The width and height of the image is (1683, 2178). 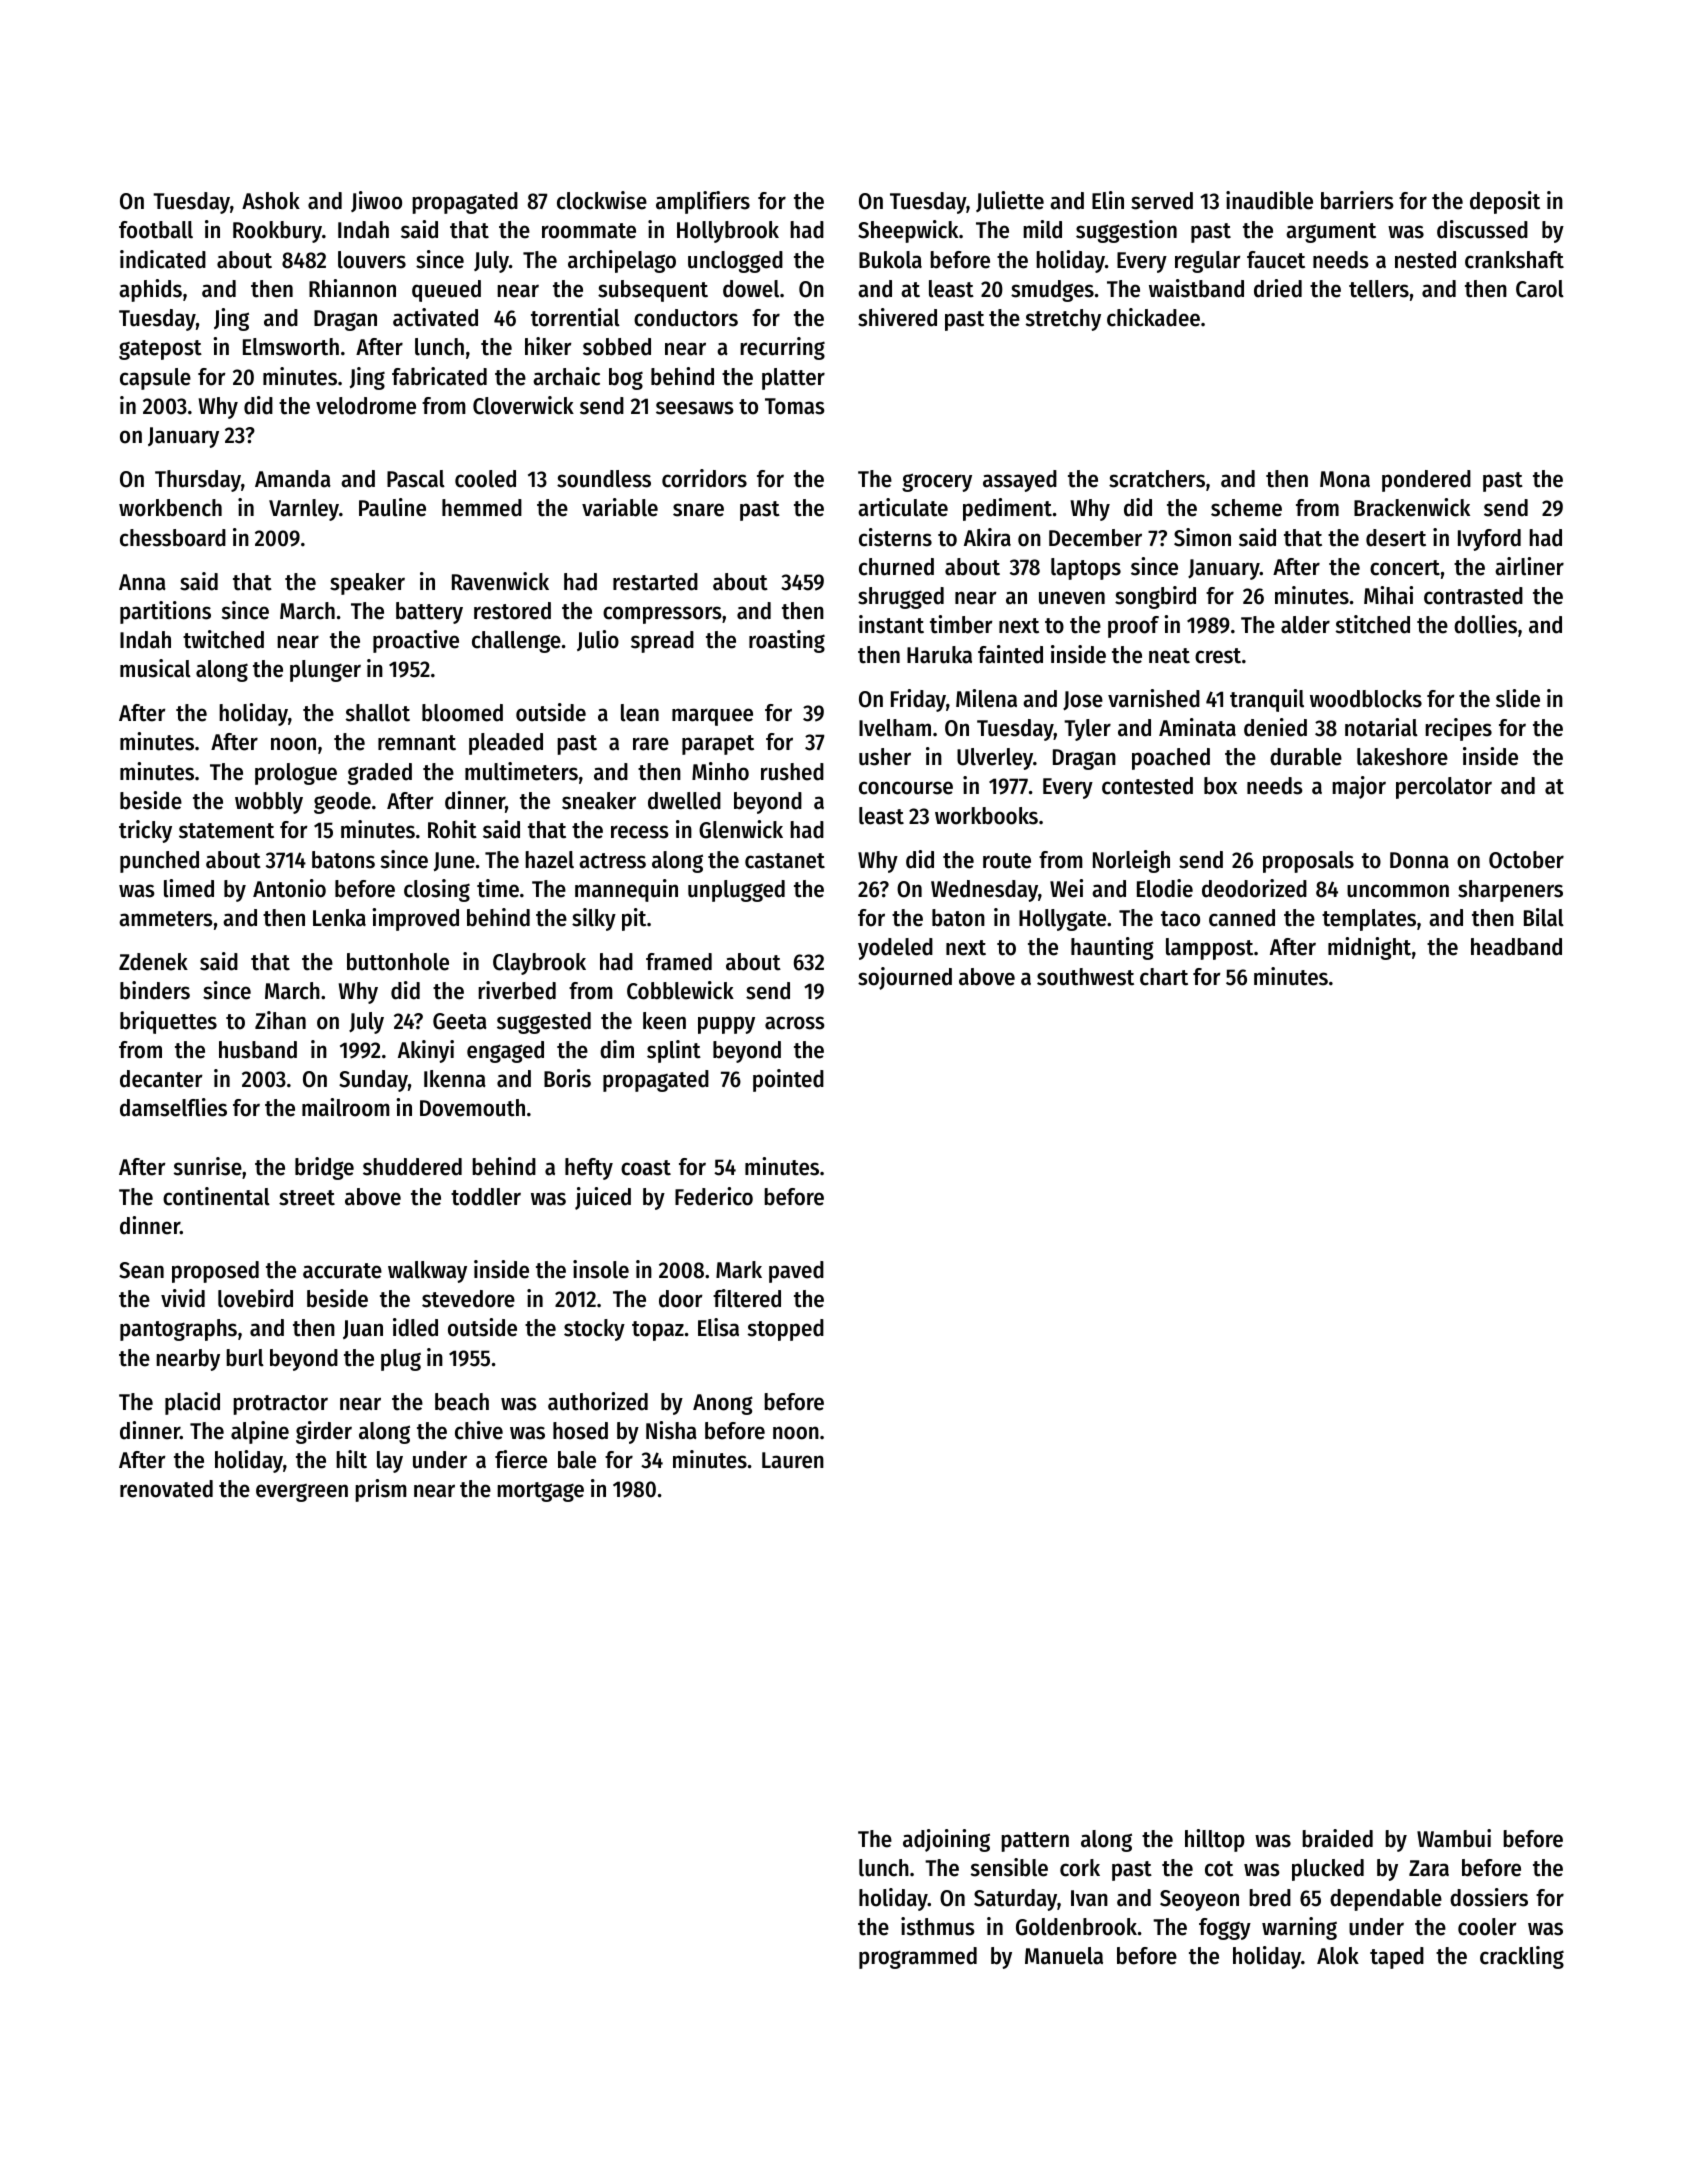 What do you see at coordinates (1516, 947) in the image?
I see `headband` at bounding box center [1516, 947].
